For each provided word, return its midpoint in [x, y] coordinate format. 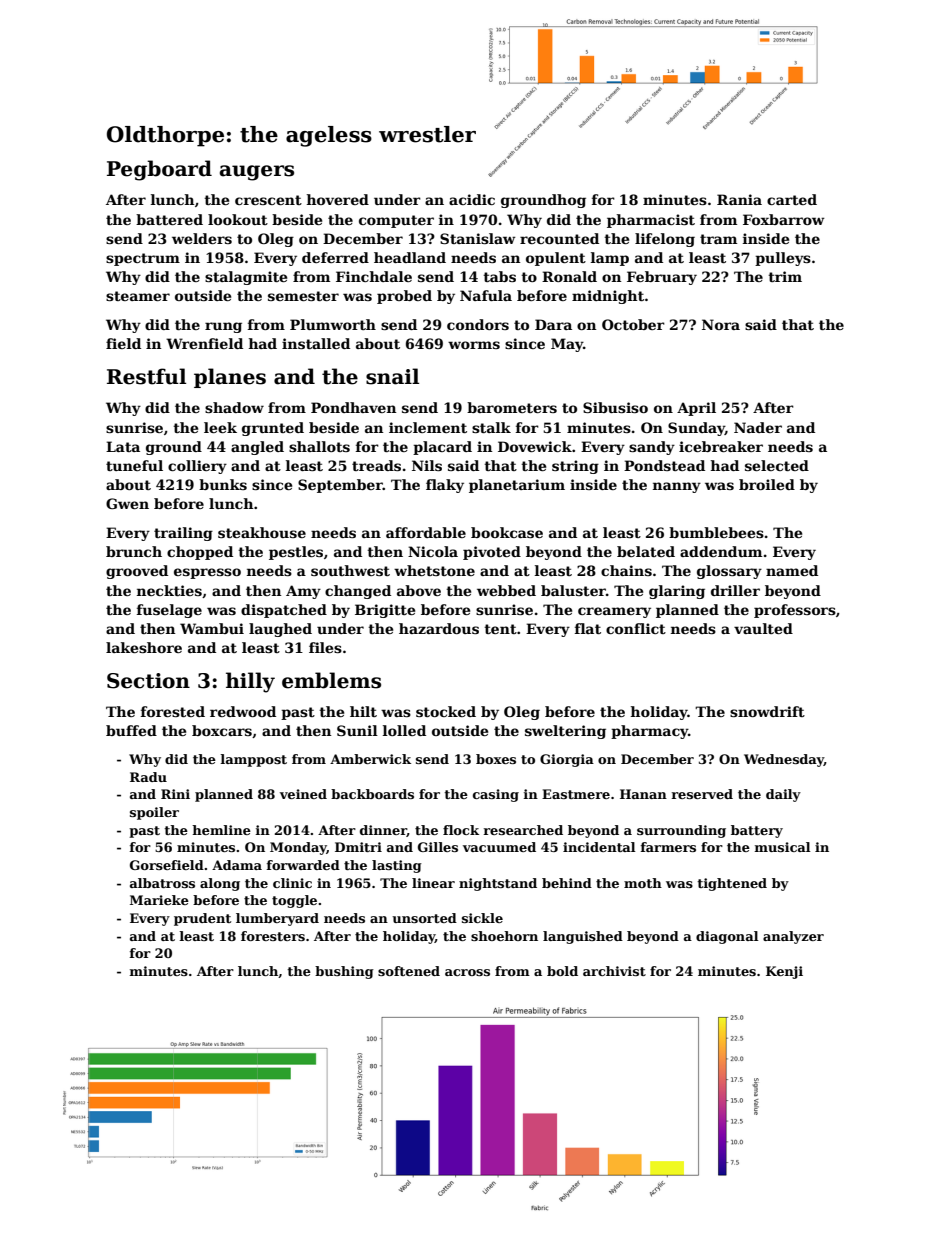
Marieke [159, 900]
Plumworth [333, 324]
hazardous [439, 628]
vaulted [763, 628]
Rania [739, 199]
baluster [573, 590]
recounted [559, 238]
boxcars [222, 730]
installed [316, 343]
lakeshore [144, 647]
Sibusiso [615, 407]
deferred [335, 257]
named [792, 570]
